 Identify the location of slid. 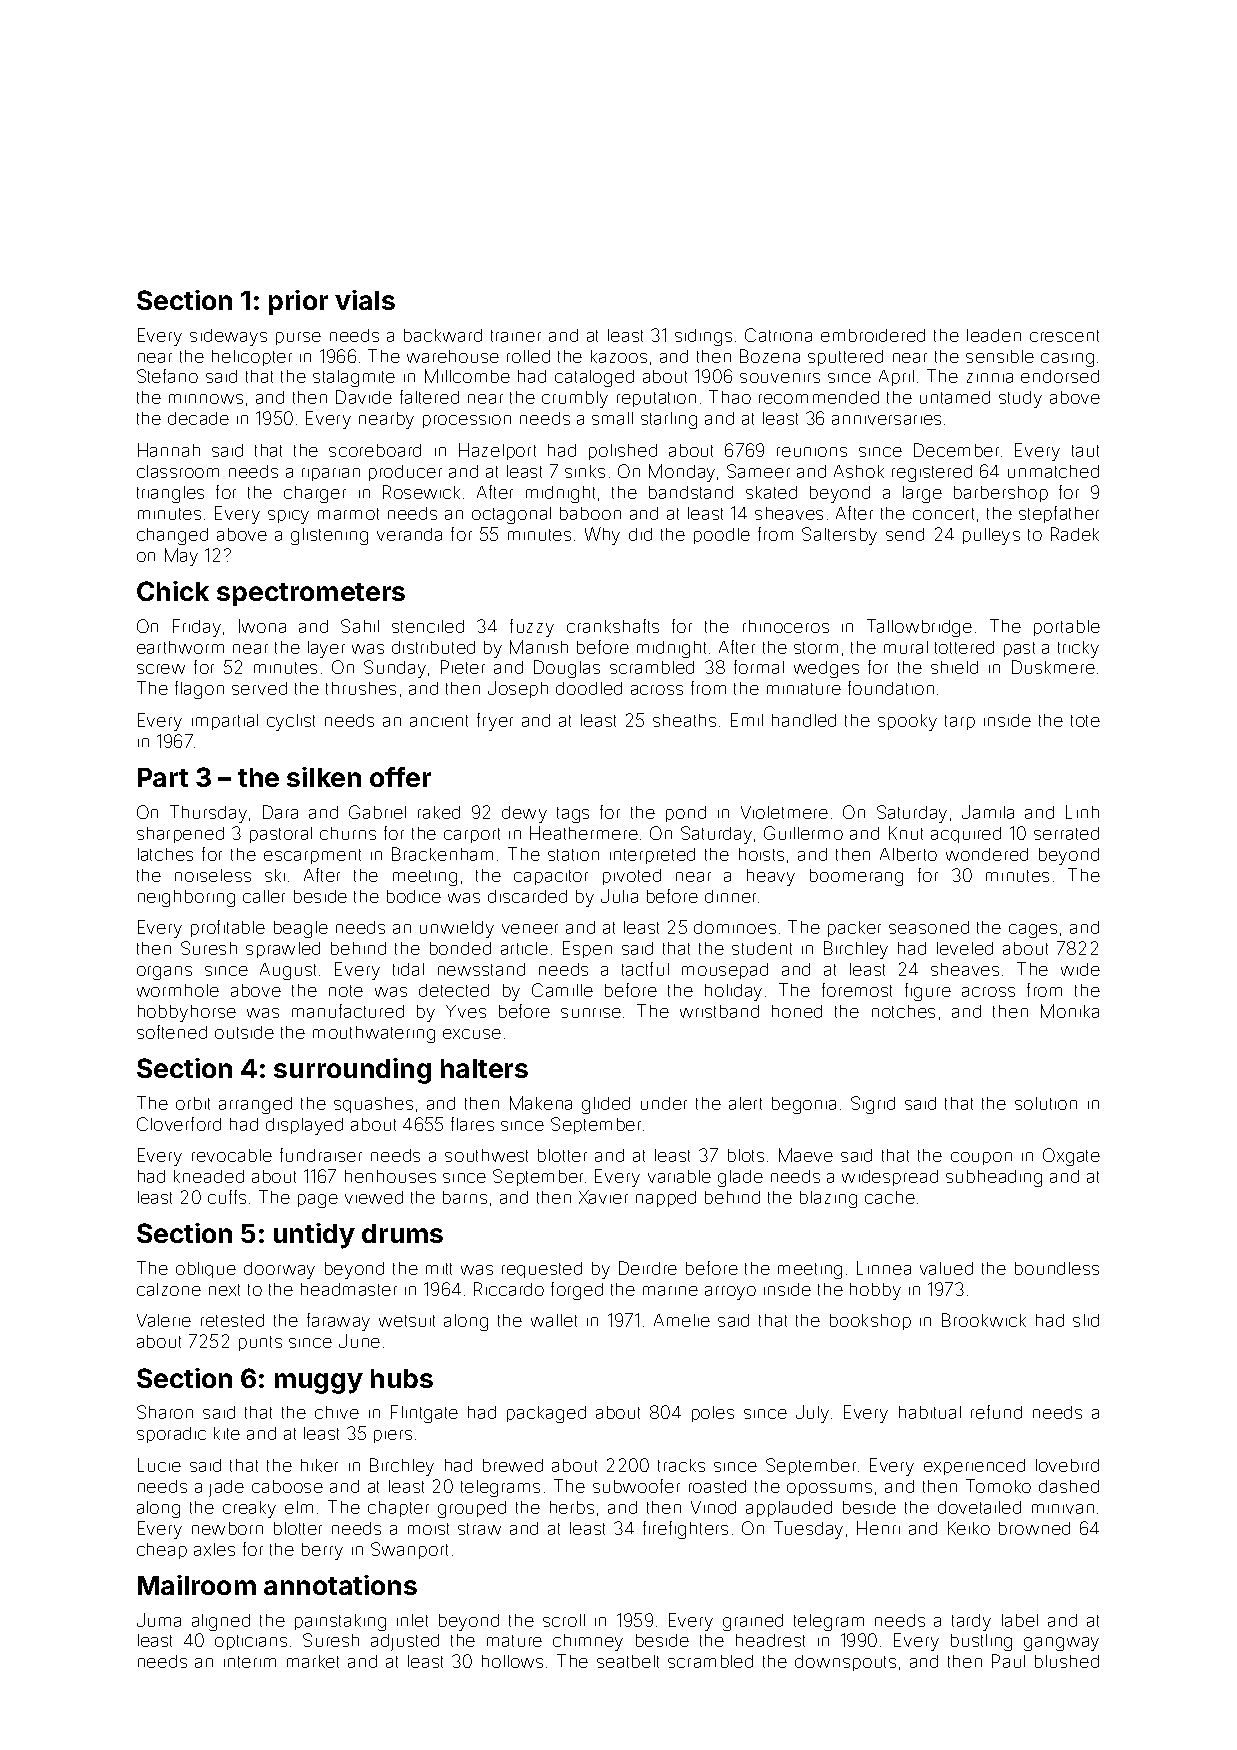
(1086, 1320).
